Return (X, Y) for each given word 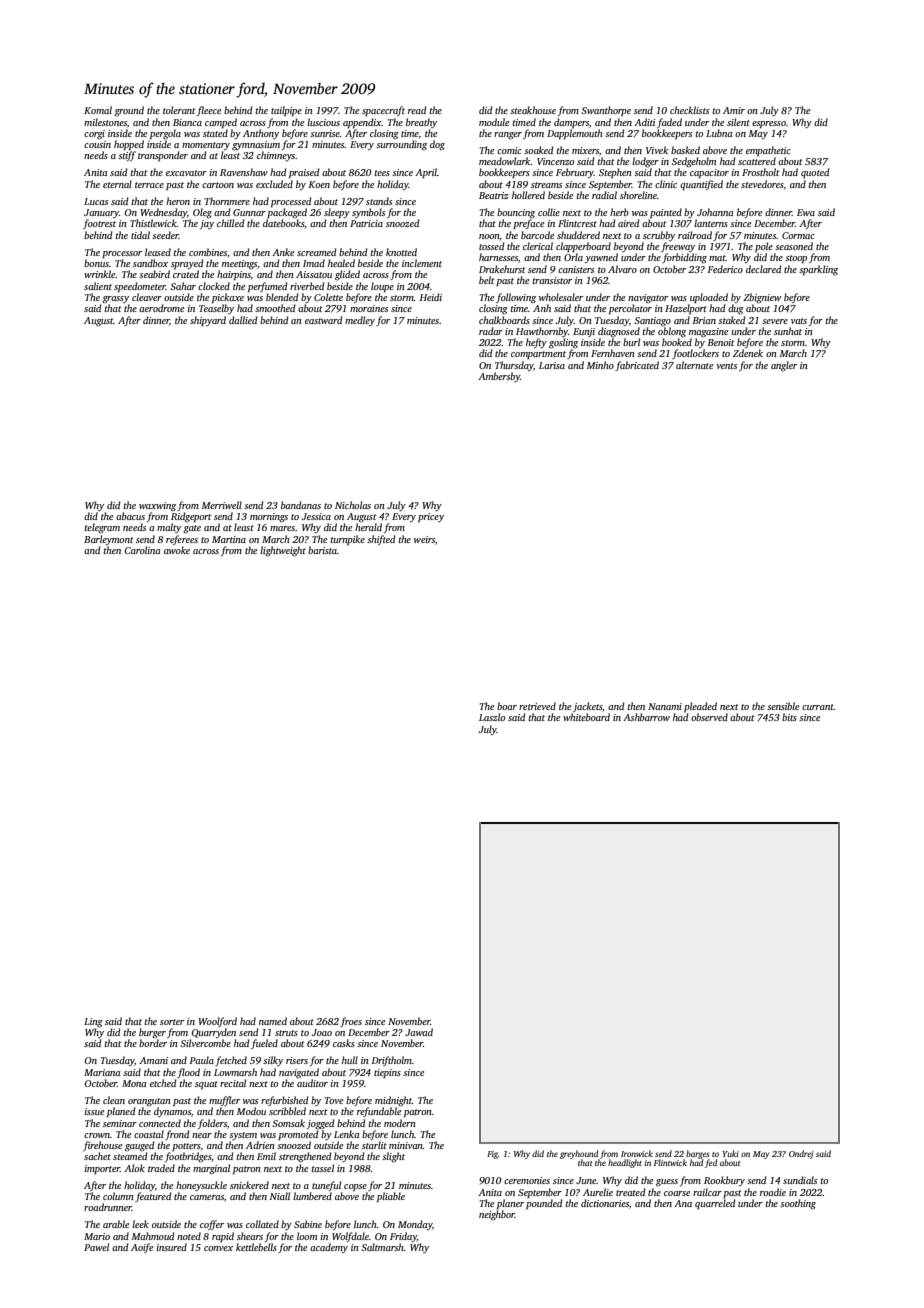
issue (94, 1111)
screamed (317, 252)
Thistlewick (153, 223)
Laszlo (492, 717)
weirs (424, 539)
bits (789, 717)
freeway (678, 247)
